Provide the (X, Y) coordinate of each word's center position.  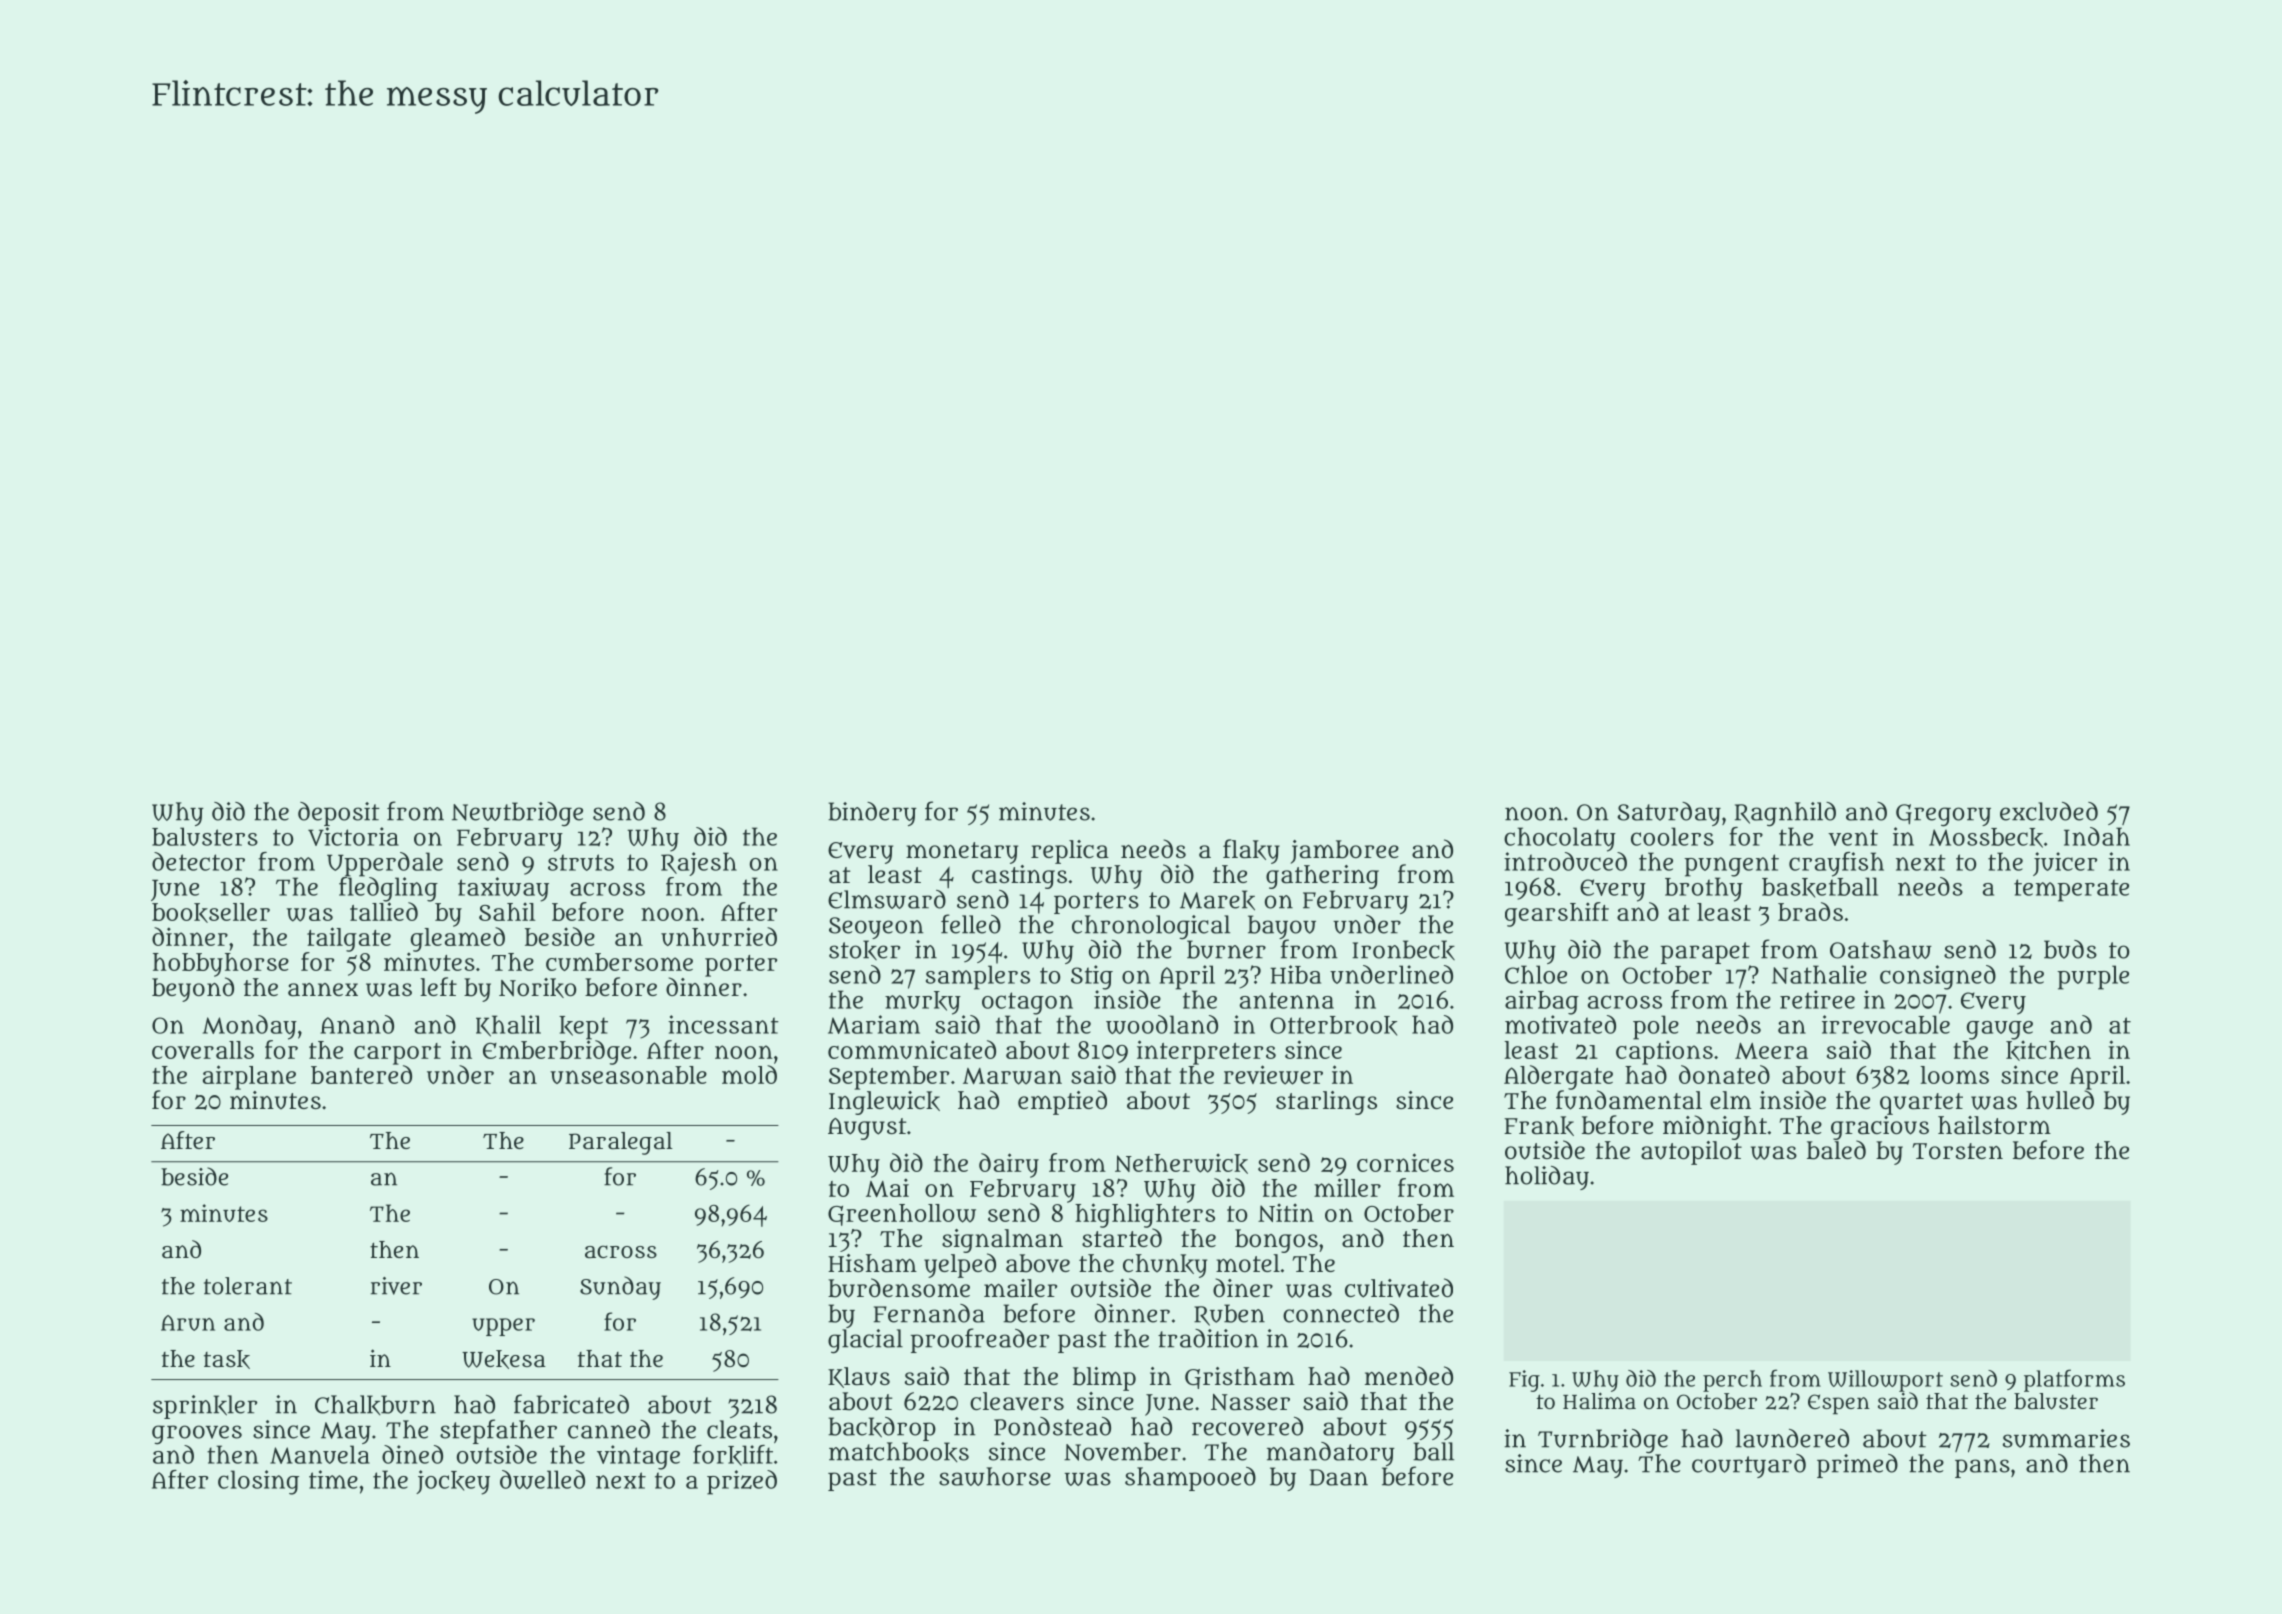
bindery (872, 814)
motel (1248, 1263)
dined (412, 1454)
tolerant (248, 1286)
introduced (1565, 861)
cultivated (1399, 1288)
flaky (1251, 851)
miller (1347, 1187)
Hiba (1295, 974)
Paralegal (621, 1143)
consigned (1938, 977)
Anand (357, 1024)
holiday (1547, 1178)
